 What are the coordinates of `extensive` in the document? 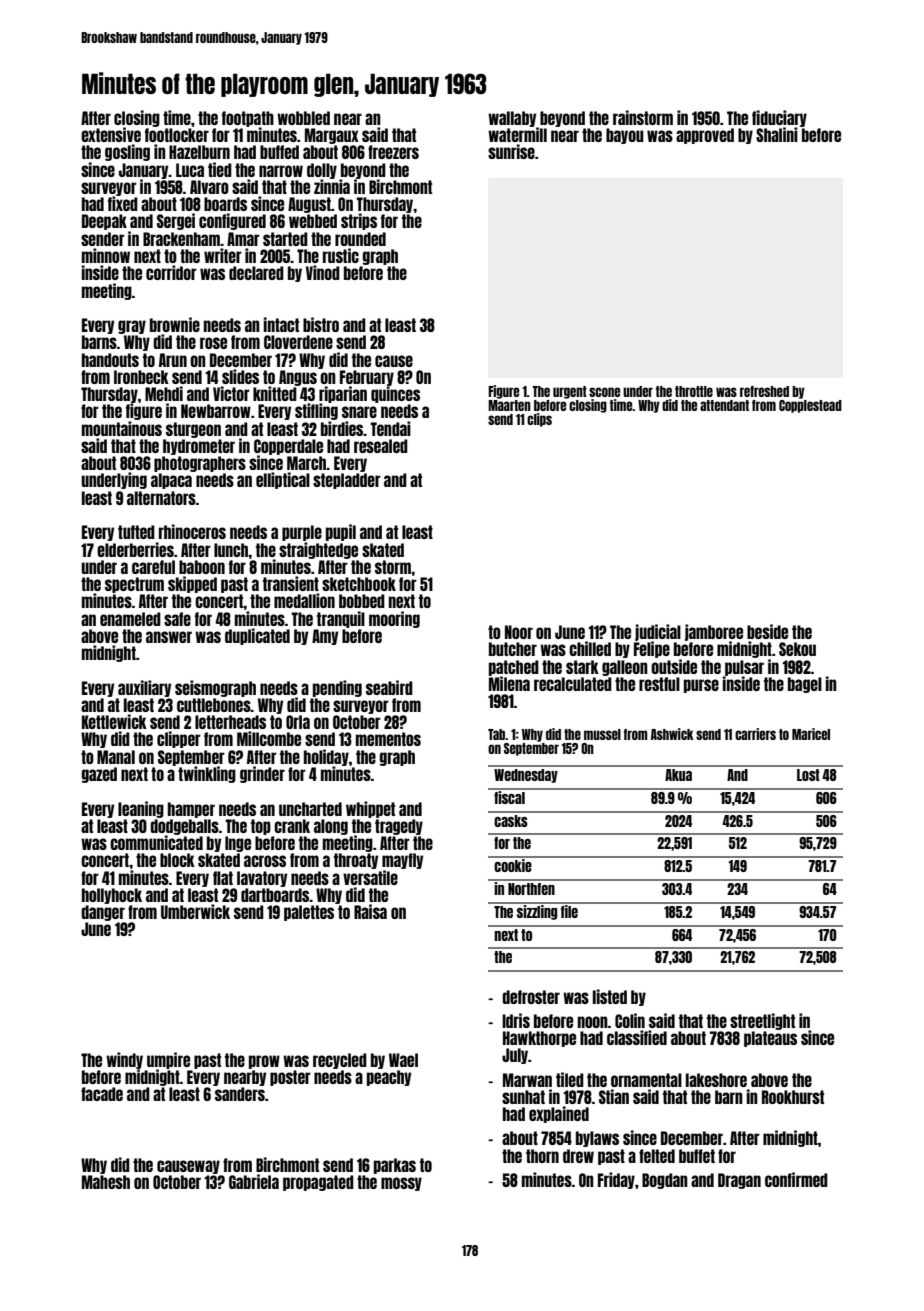 It's located at (111, 134).
